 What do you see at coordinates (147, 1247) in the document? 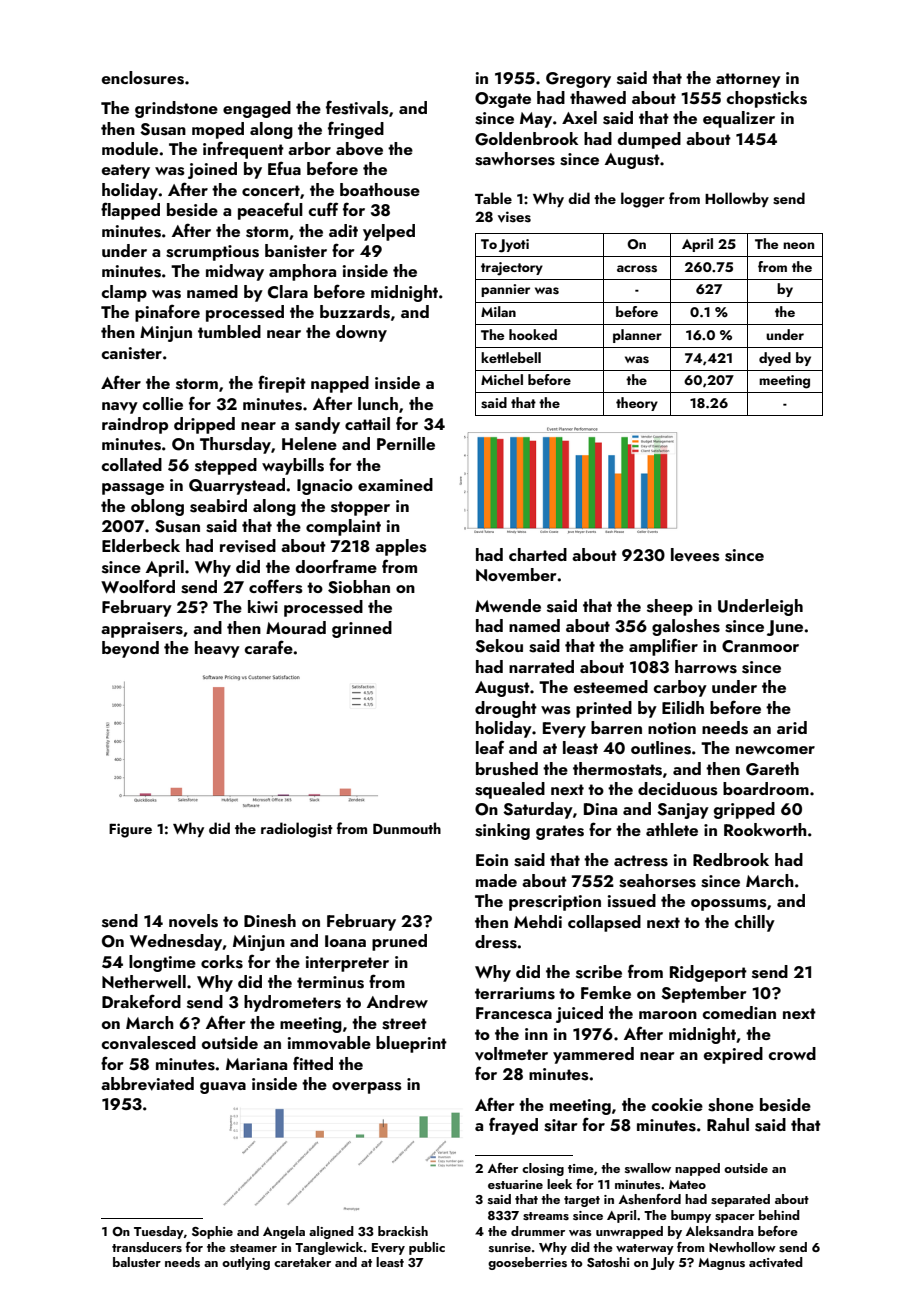
I see `transducers` at bounding box center [147, 1247].
